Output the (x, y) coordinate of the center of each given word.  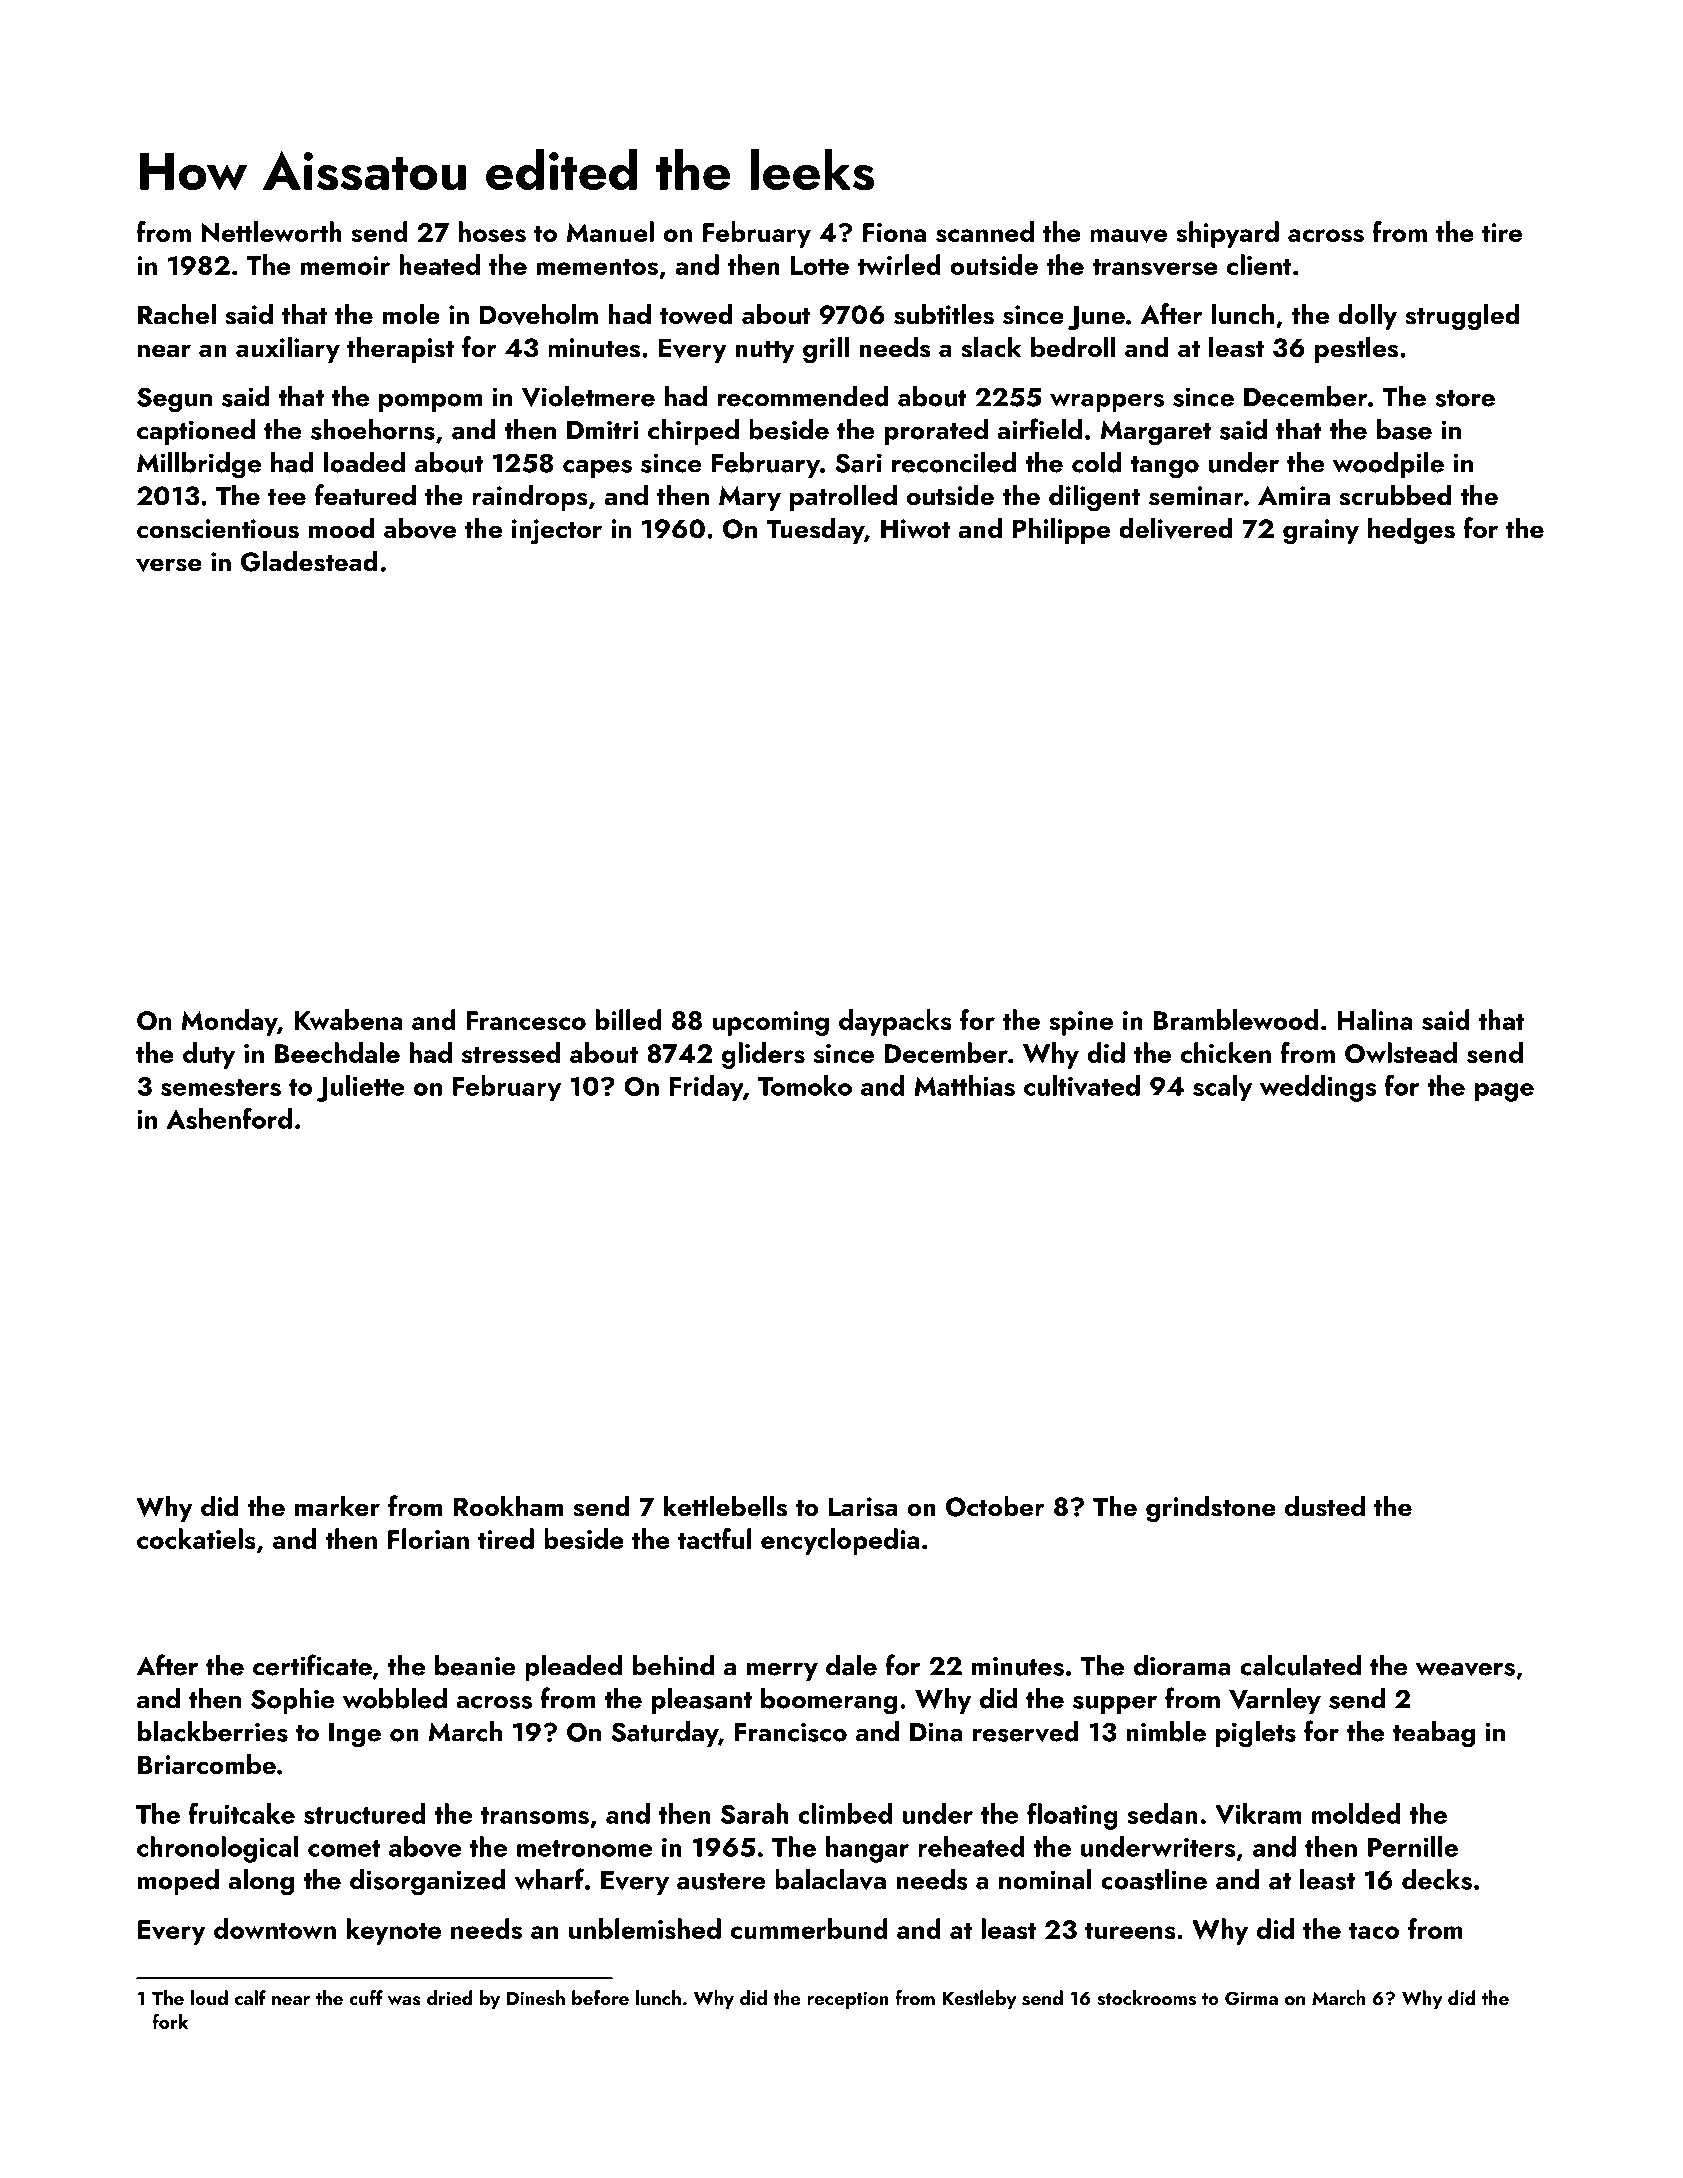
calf (250, 1997)
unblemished (645, 1928)
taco (1374, 1930)
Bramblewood (1235, 1019)
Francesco (526, 1020)
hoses (492, 231)
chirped (693, 432)
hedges (1411, 530)
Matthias (964, 1085)
